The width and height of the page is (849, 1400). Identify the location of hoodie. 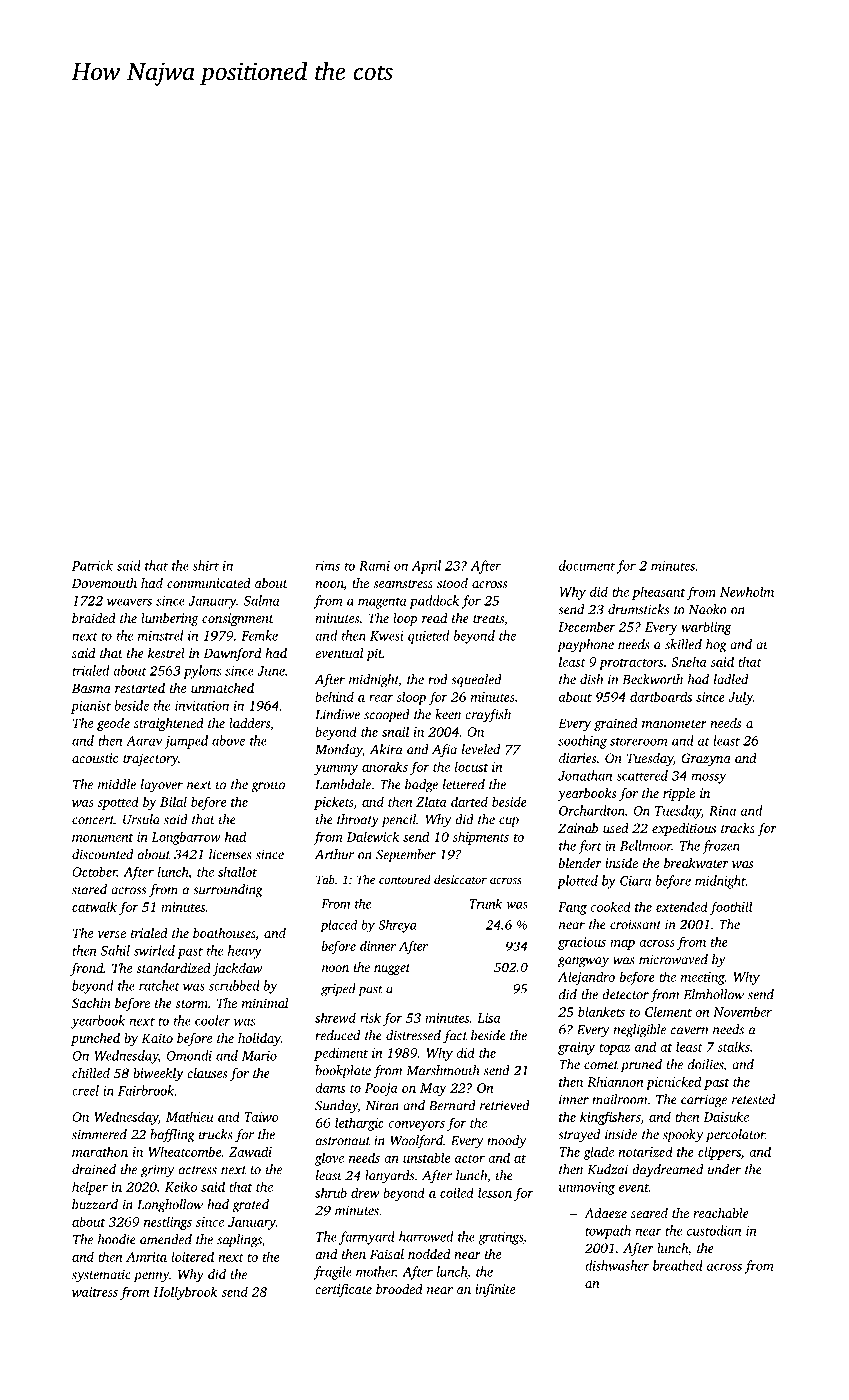
(117, 1239).
